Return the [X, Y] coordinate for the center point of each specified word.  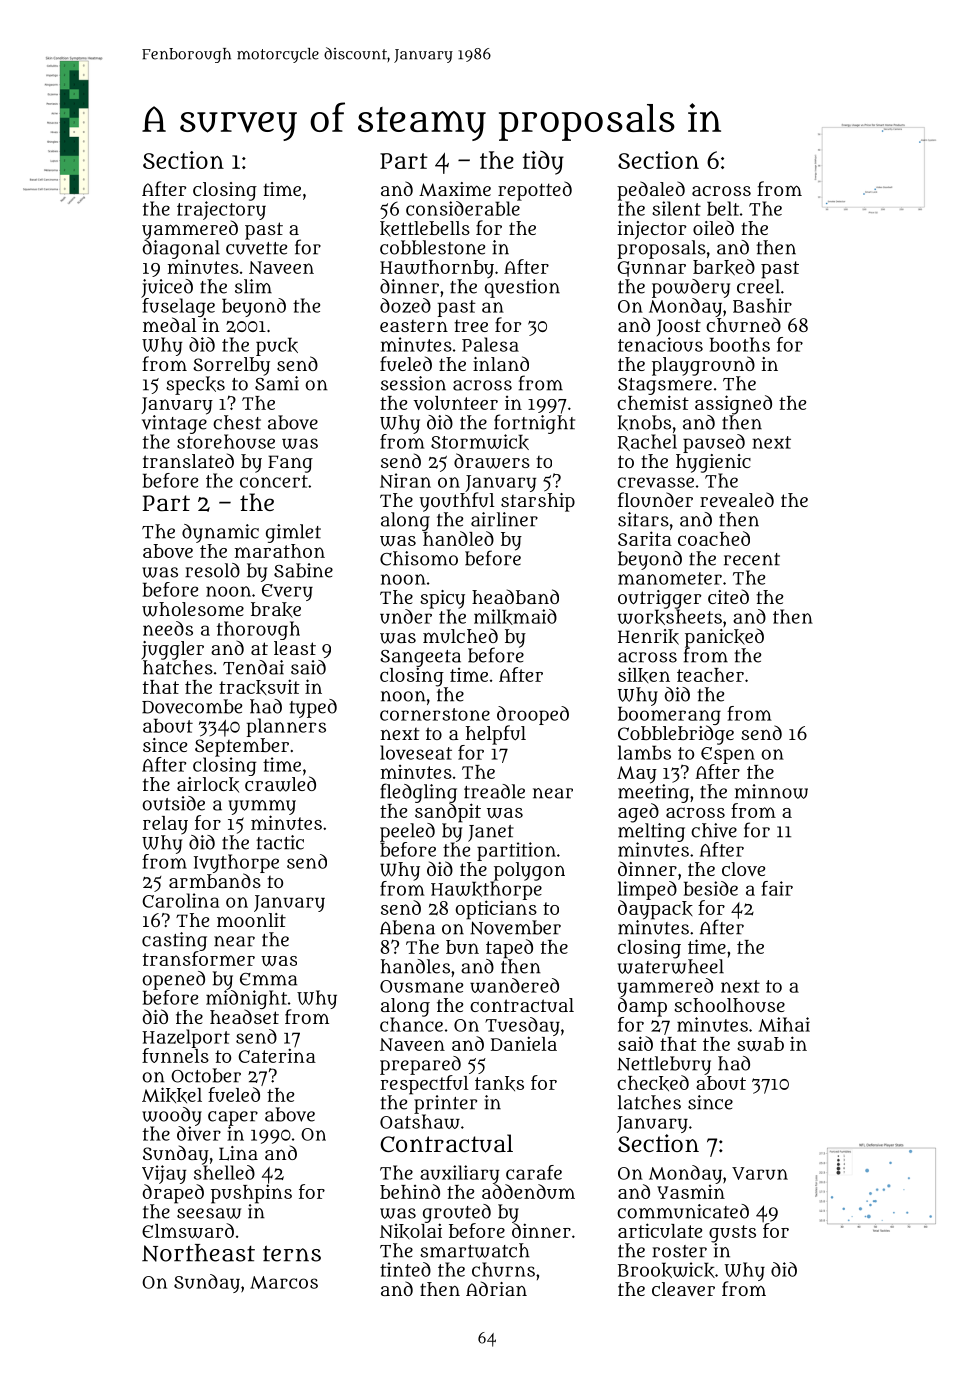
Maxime [455, 189]
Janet [491, 833]
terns [292, 1254]
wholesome [193, 609]
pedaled [651, 191]
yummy [262, 807]
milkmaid [515, 617]
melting [651, 832]
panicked [724, 638]
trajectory [221, 210]
